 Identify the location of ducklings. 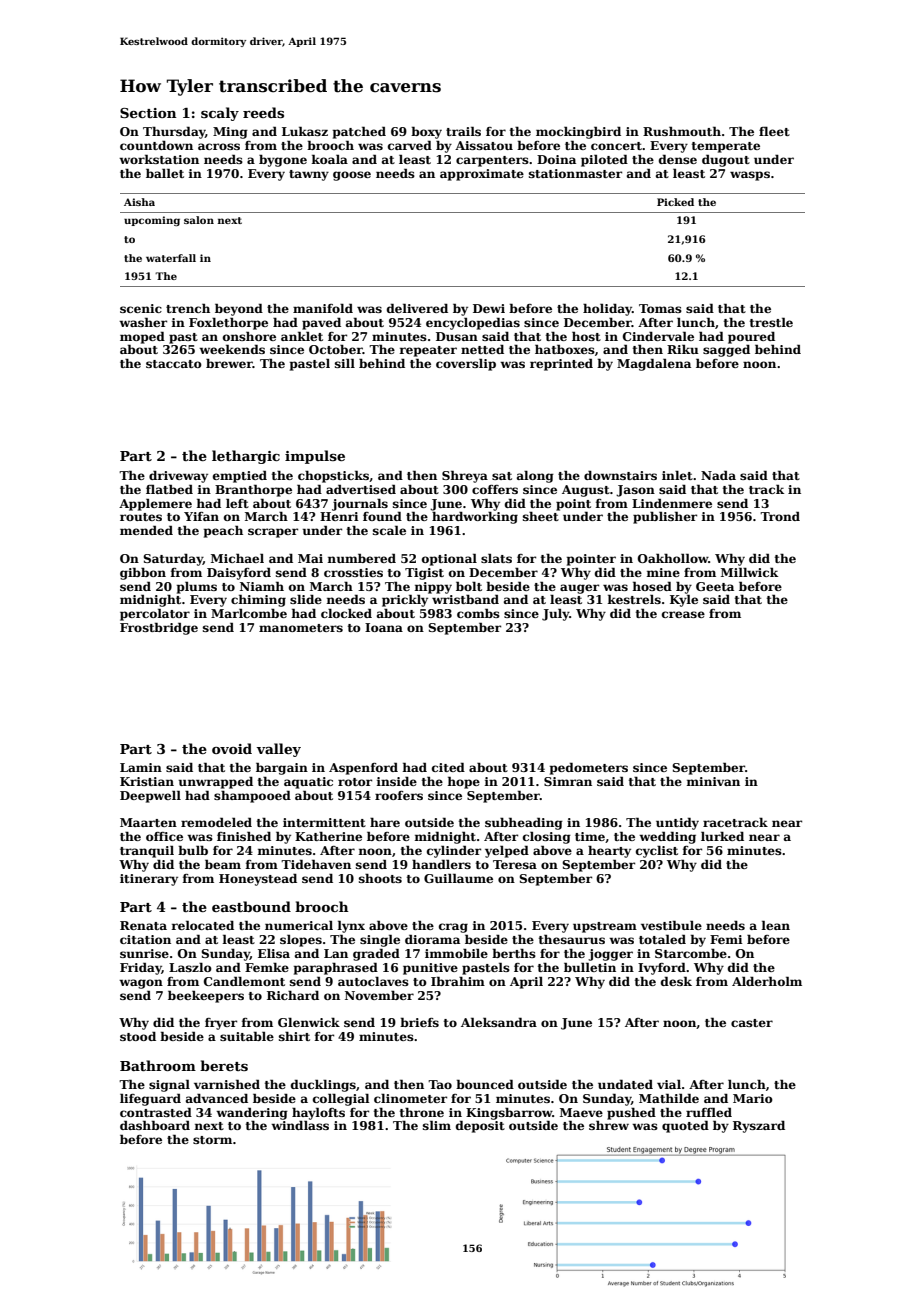
(323, 1085).
